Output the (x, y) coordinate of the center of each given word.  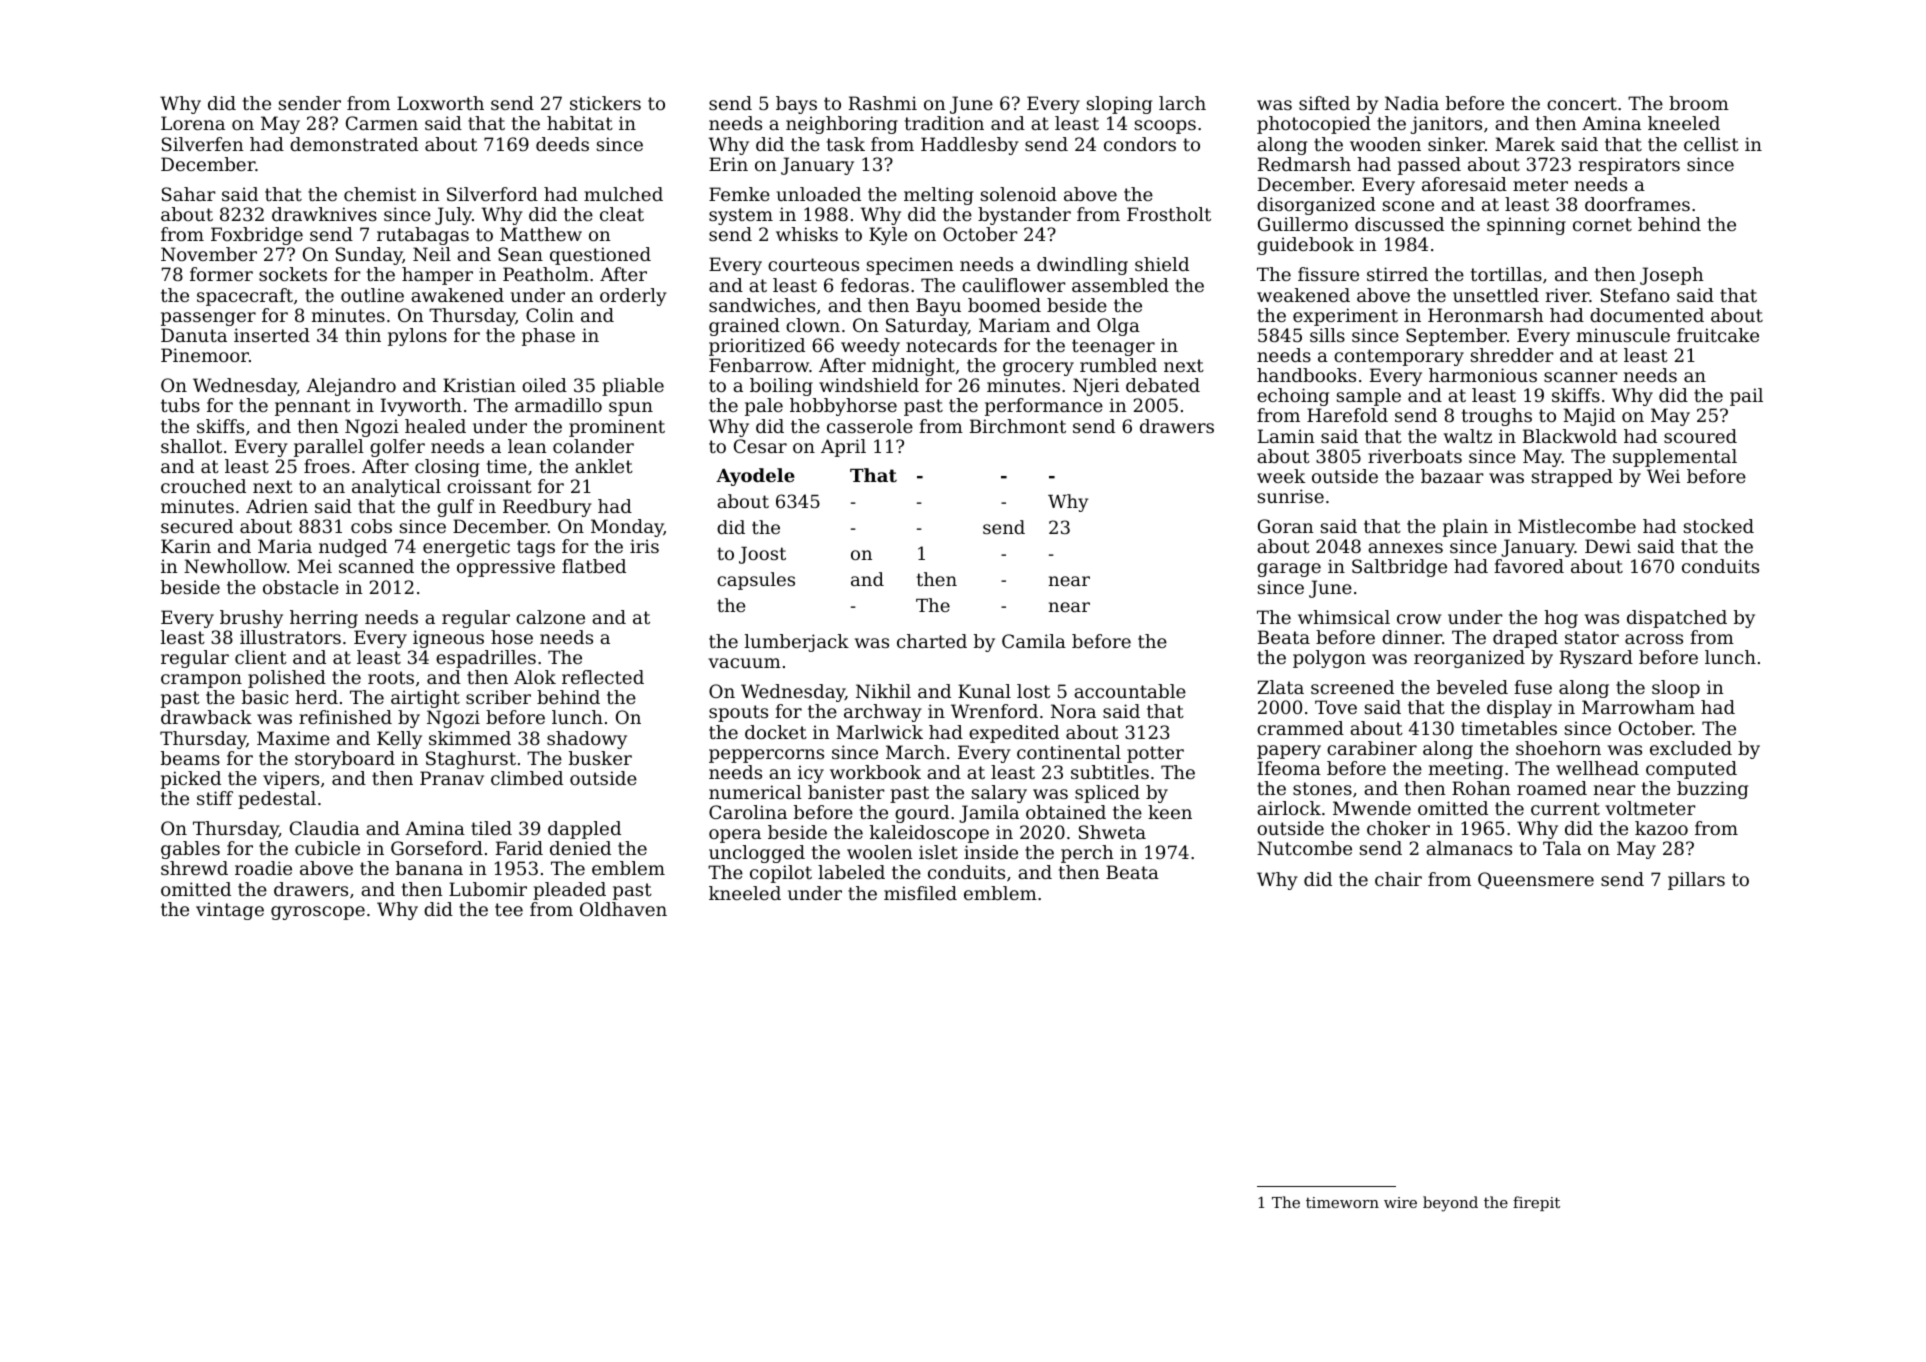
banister (846, 792)
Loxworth (440, 103)
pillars (1696, 881)
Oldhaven (623, 909)
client (261, 657)
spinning (1526, 226)
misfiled (920, 893)
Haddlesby (970, 146)
